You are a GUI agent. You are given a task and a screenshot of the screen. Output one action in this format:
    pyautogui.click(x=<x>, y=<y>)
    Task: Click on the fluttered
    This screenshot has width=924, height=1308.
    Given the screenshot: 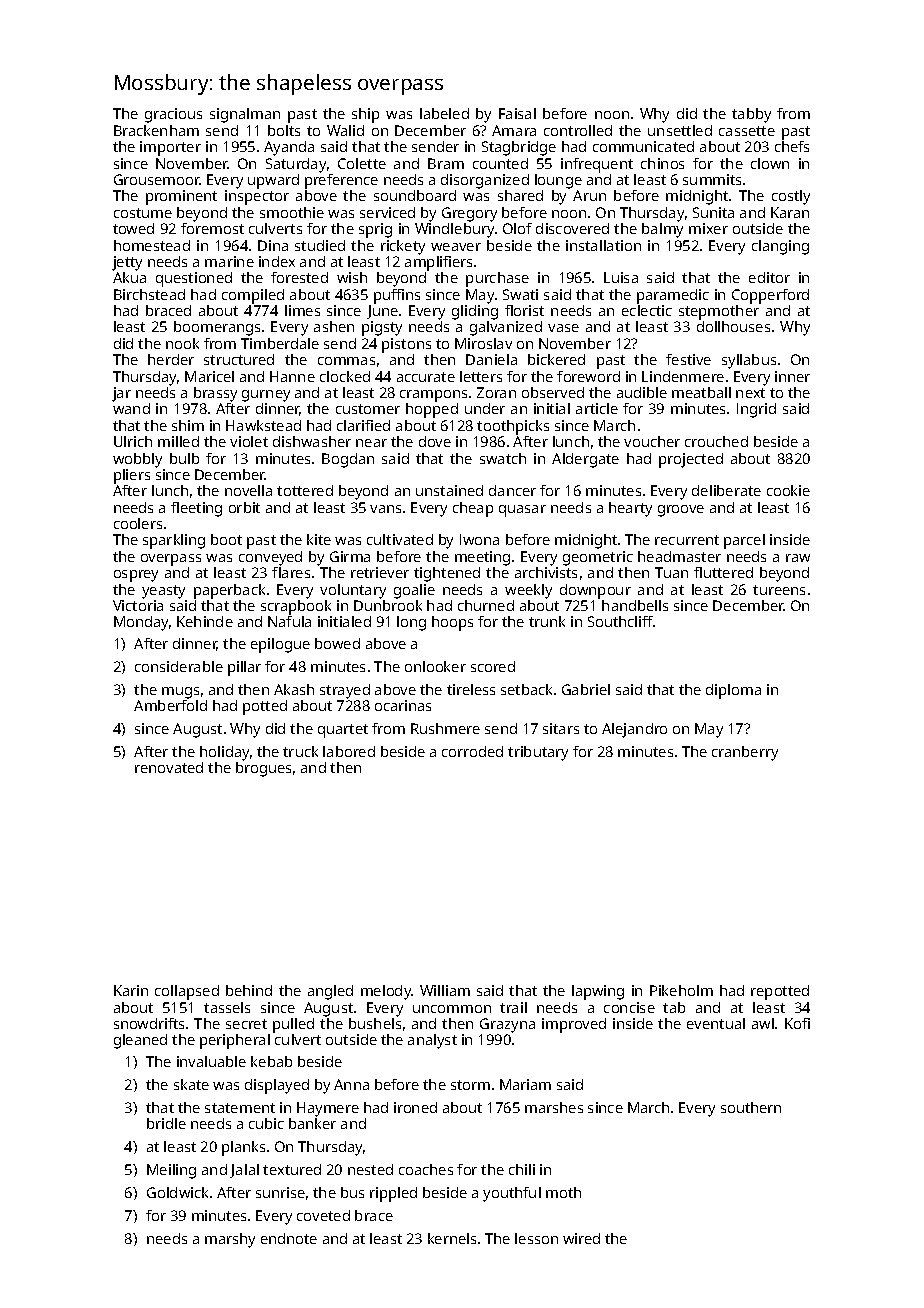 What is the action you would take?
    pyautogui.click(x=723, y=572)
